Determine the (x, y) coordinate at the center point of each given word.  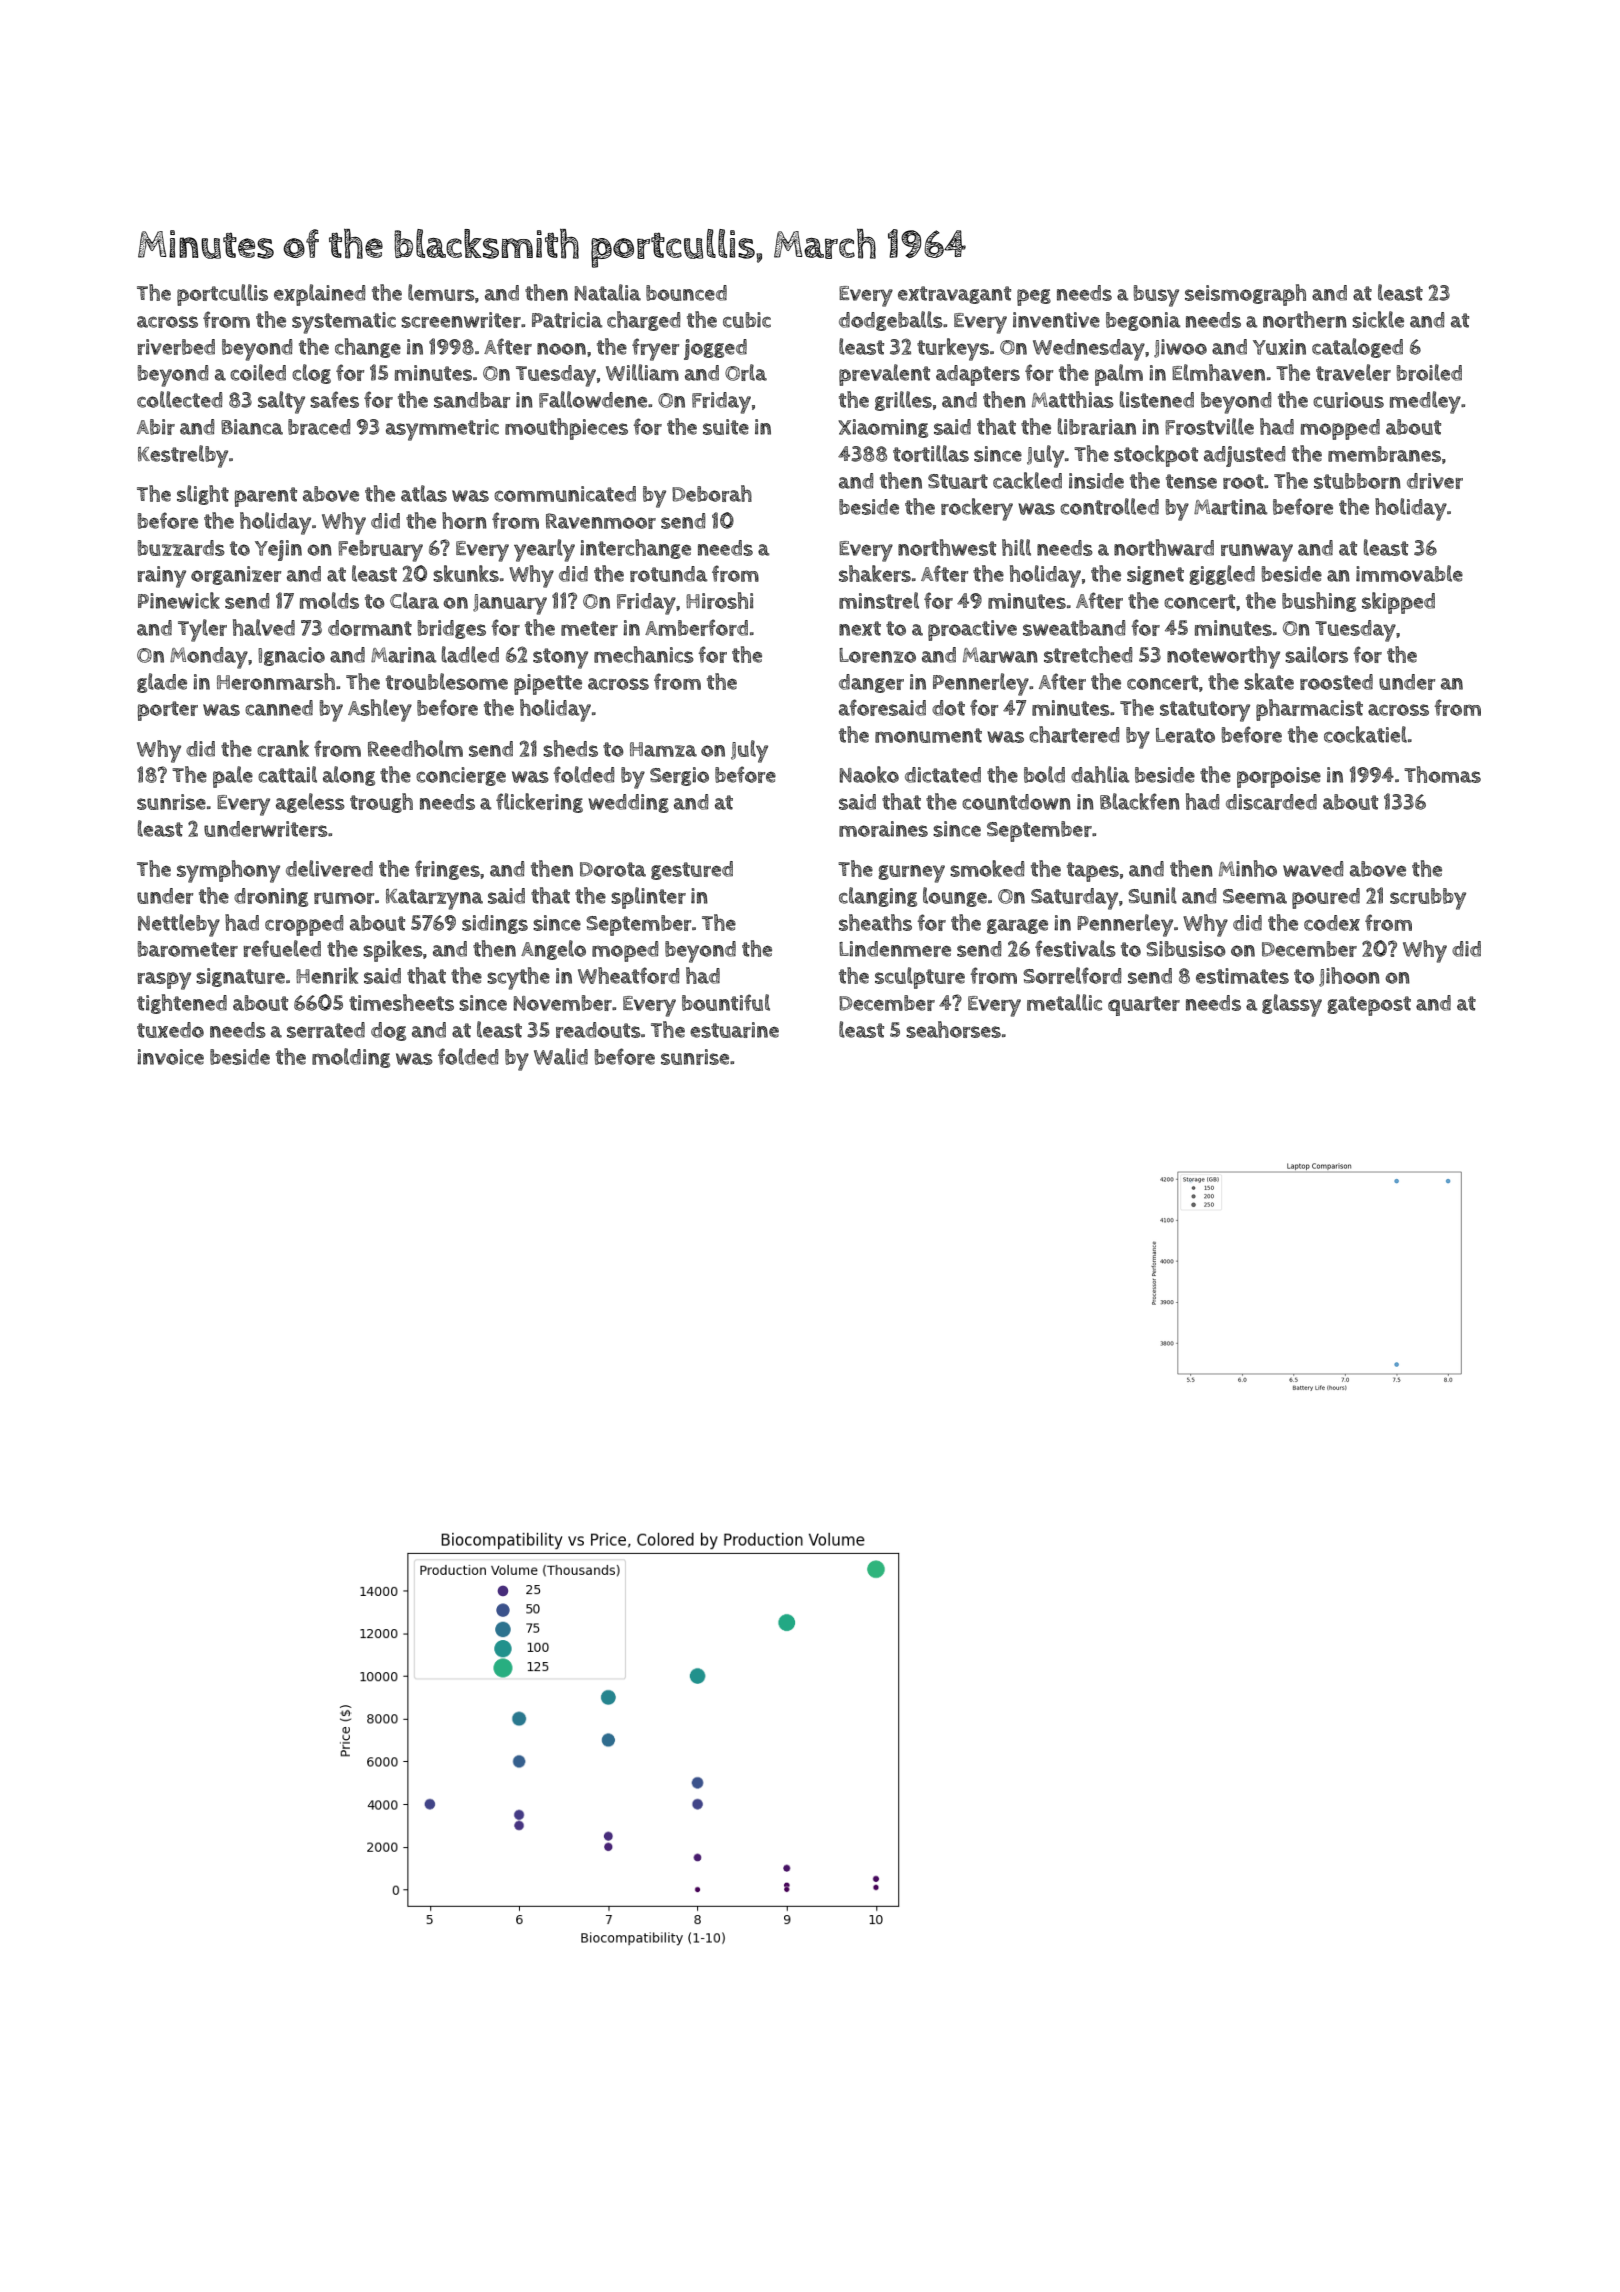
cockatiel (1365, 734)
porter (168, 711)
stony (560, 658)
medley (1425, 402)
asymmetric (442, 430)
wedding (628, 803)
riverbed (176, 347)
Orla (746, 372)
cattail (287, 774)
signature (240, 977)
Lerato (1185, 735)
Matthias (1073, 399)
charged (643, 321)
